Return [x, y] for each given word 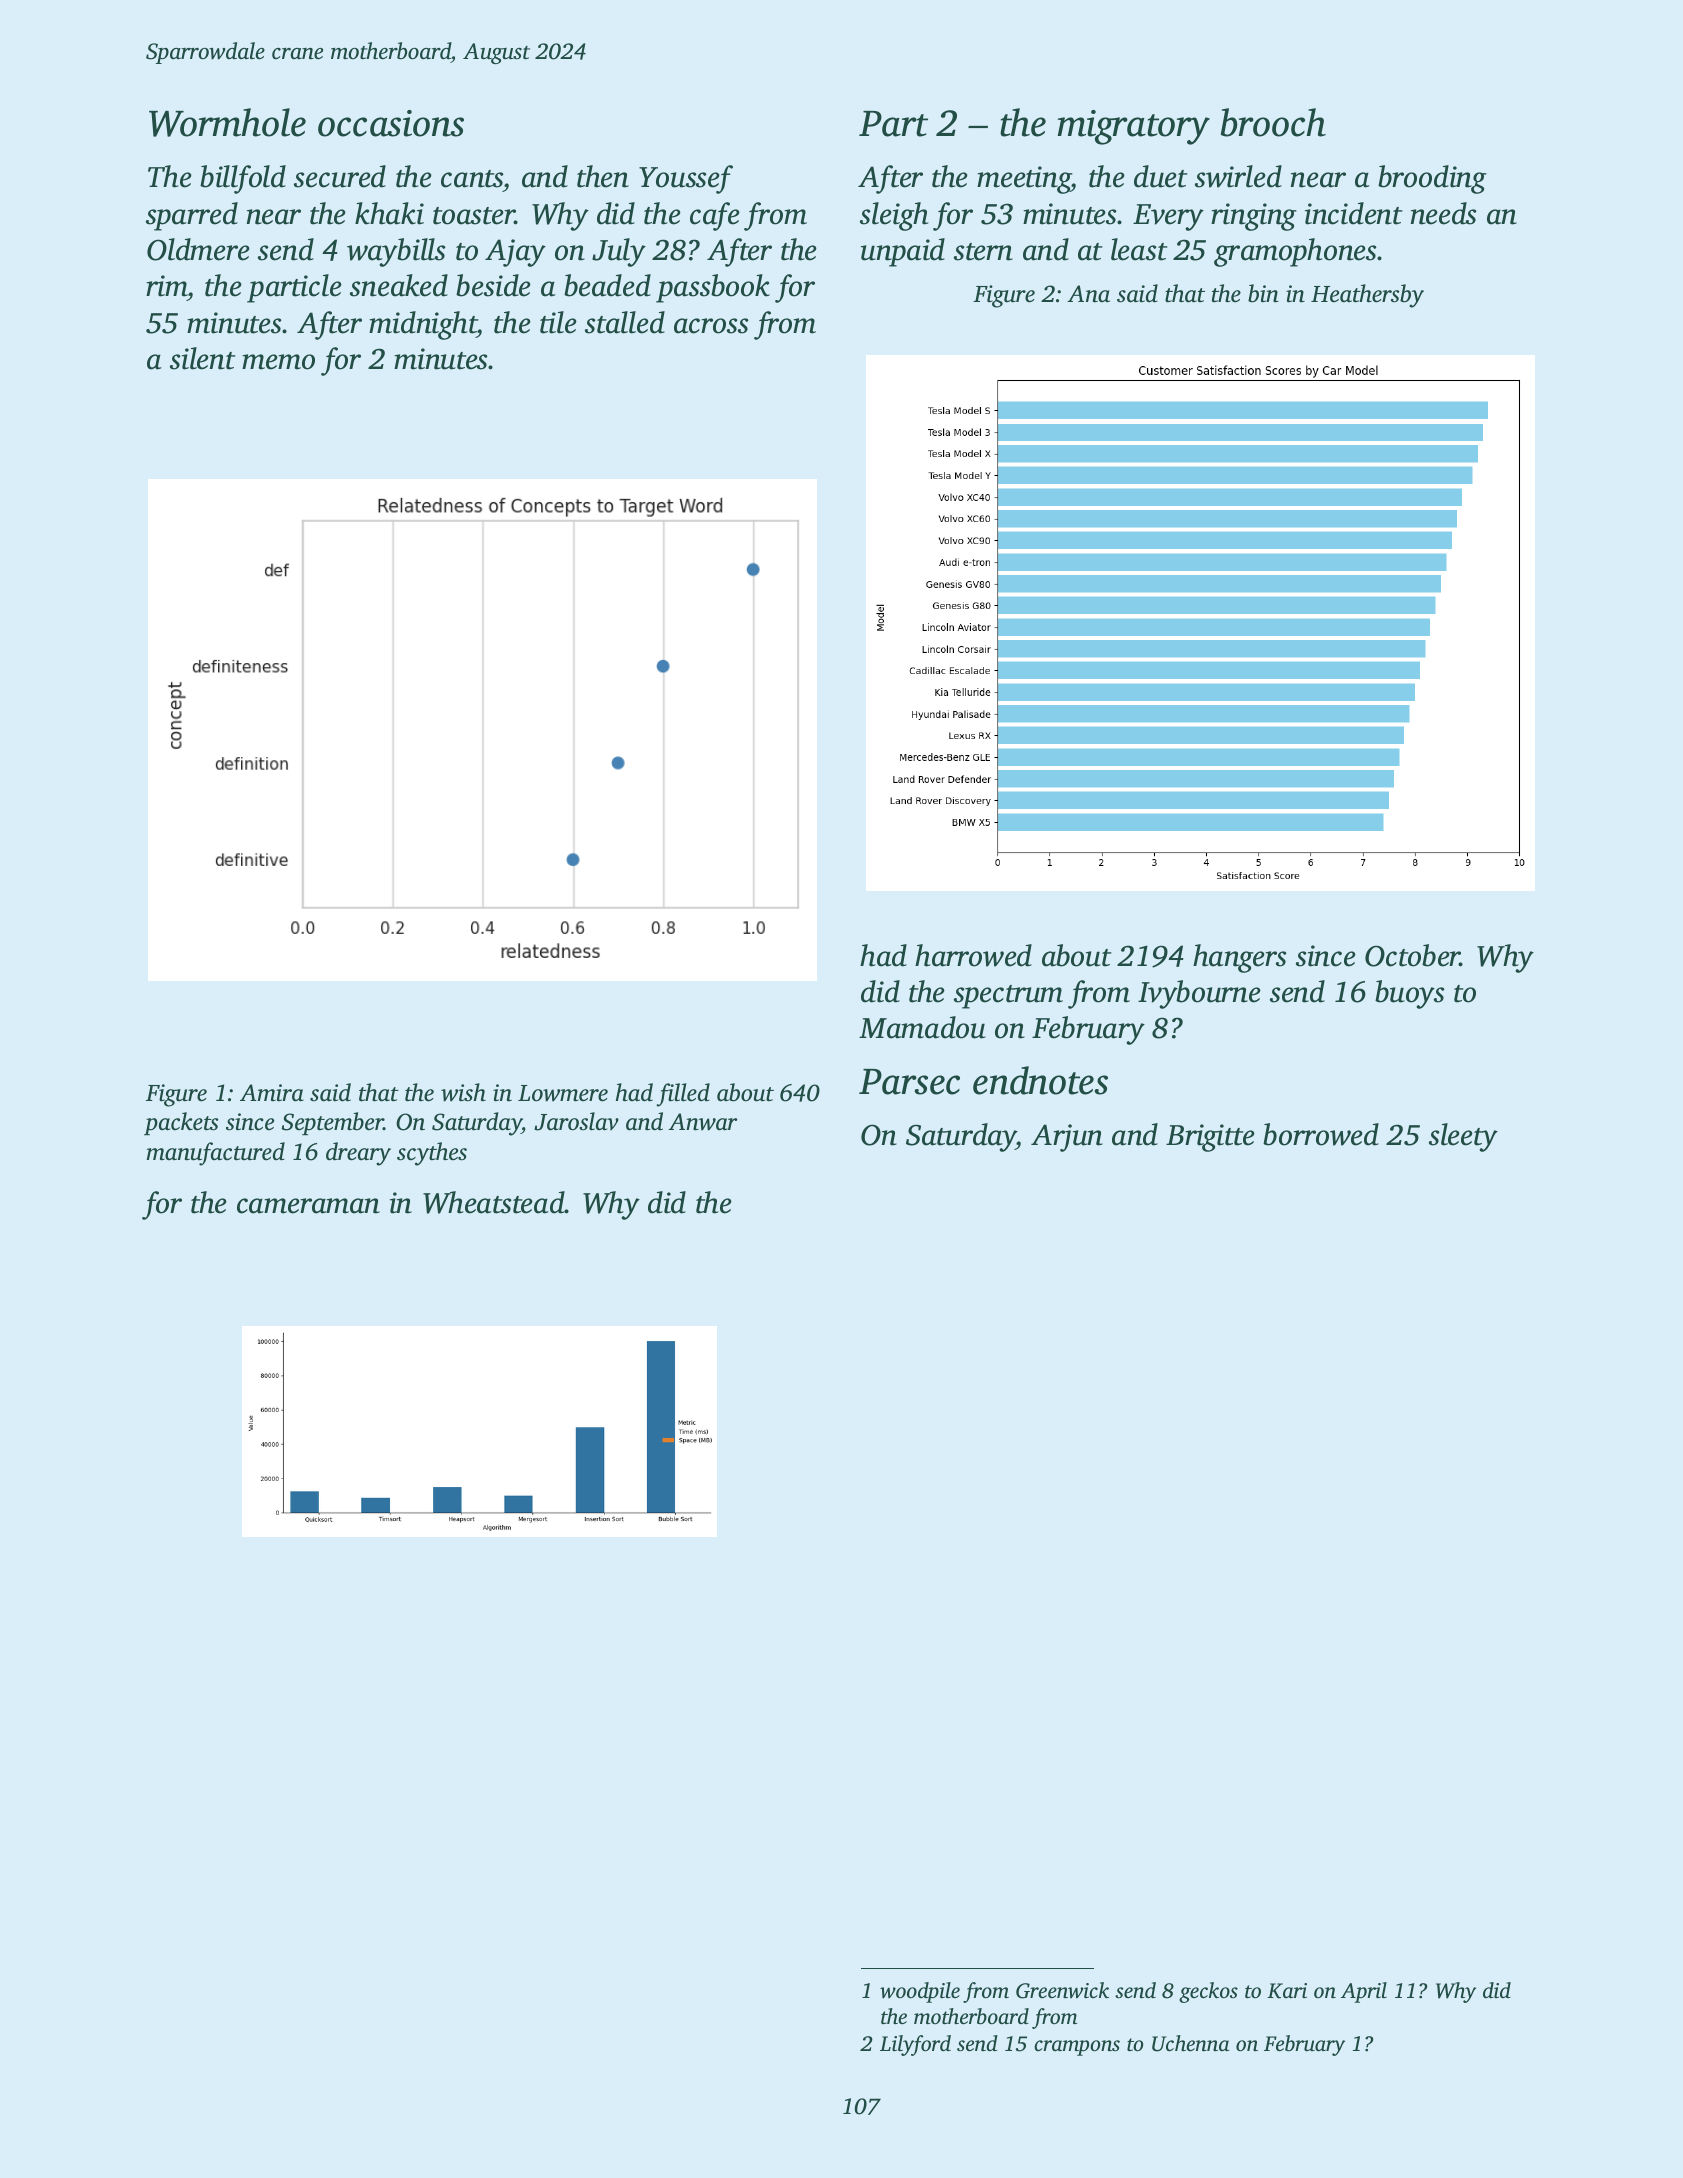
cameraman [308, 1206]
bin [1263, 293]
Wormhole [227, 122]
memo [278, 362]
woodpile [920, 1992]
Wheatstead [494, 1202]
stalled [625, 322]
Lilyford [915, 2045]
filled [683, 1095]
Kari [1287, 1991]
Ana [1088, 294]
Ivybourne [1199, 994]
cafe [715, 216]
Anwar [703, 1122]
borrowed [1321, 1134]
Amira [272, 1093]
